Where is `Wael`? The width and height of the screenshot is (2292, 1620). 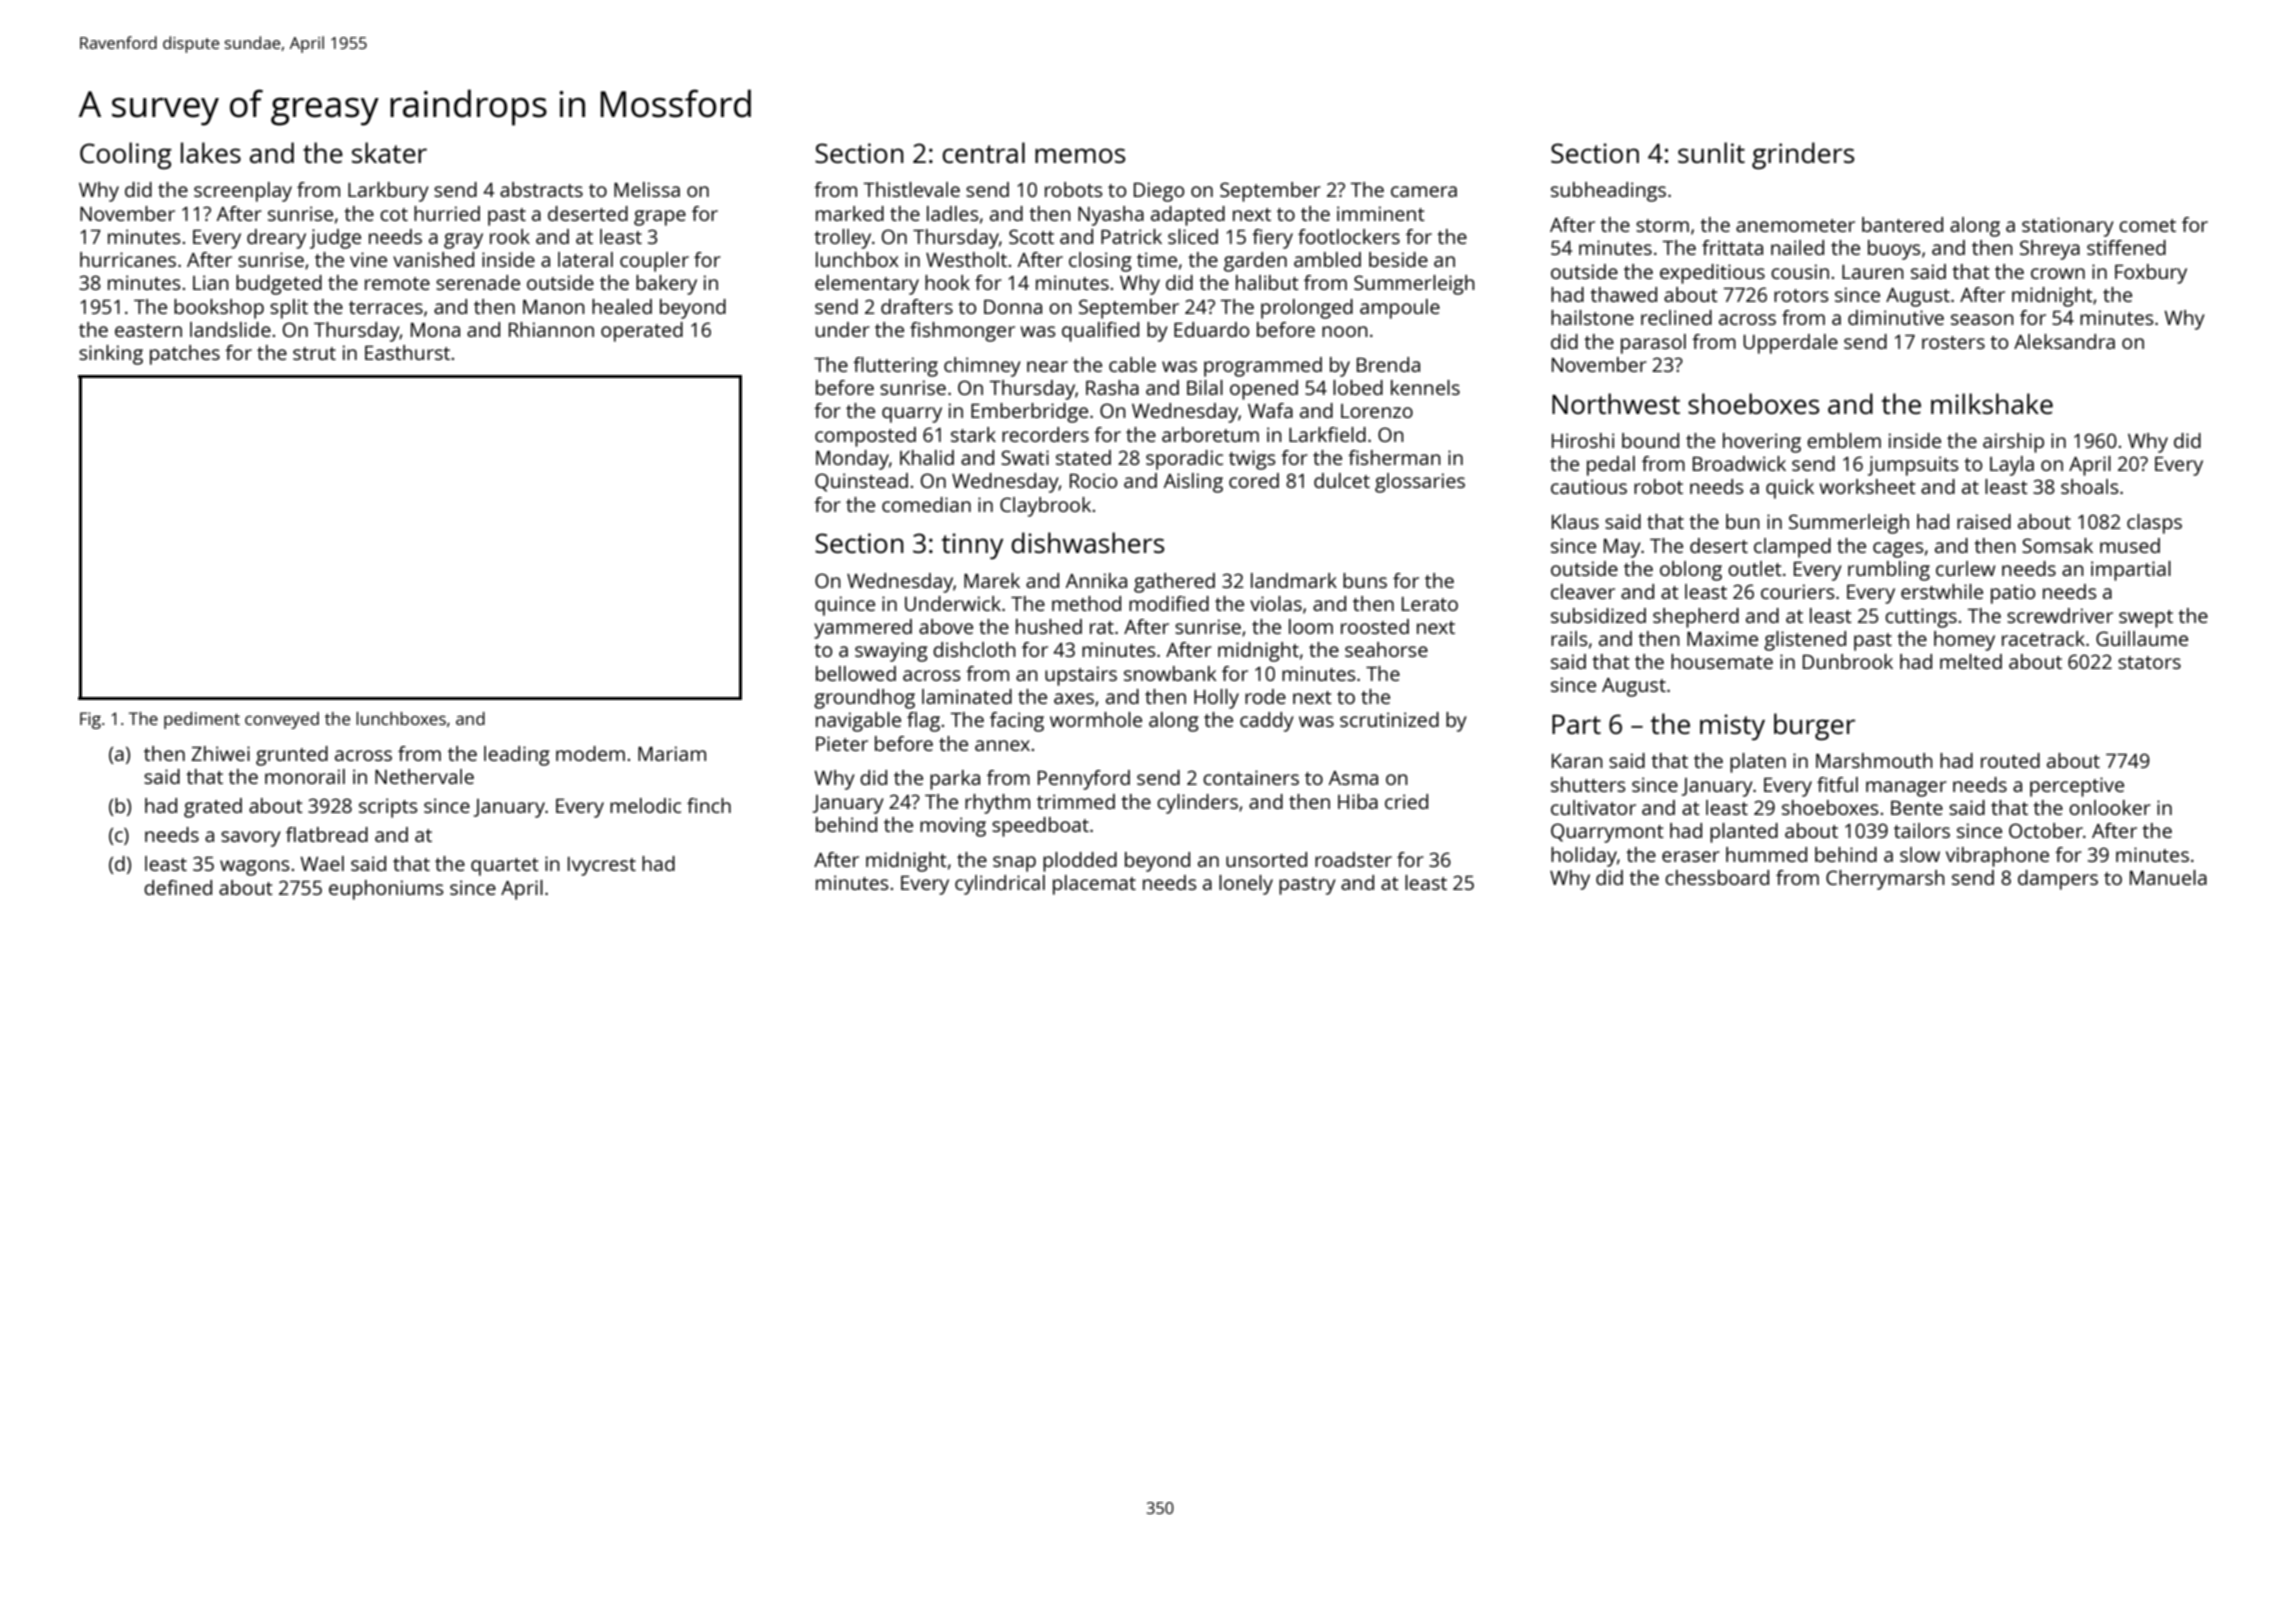 Wael is located at coordinates (322, 863).
